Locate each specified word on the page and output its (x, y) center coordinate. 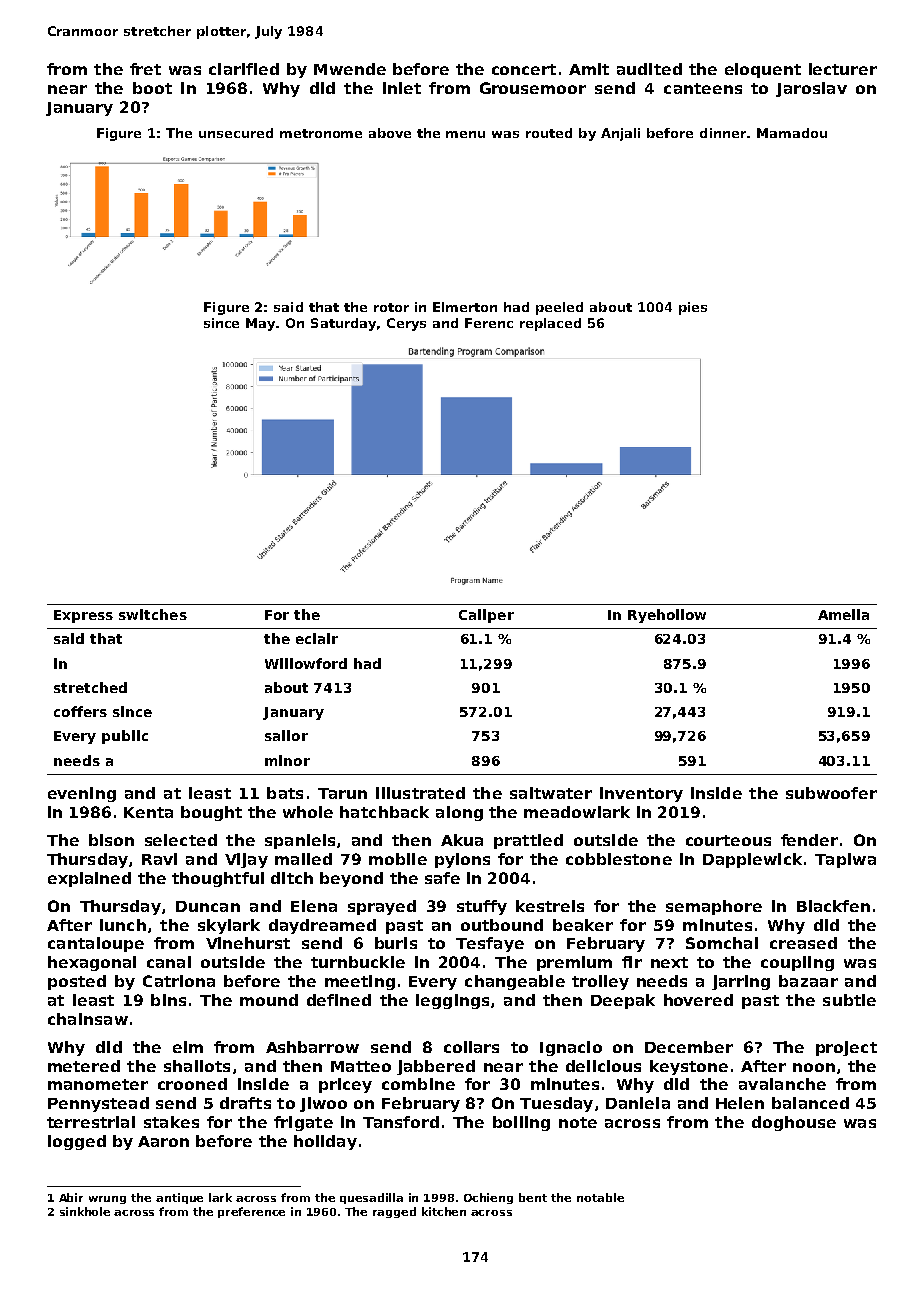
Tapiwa (845, 860)
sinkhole (85, 1211)
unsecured (236, 133)
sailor (286, 735)
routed (549, 133)
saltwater (551, 793)
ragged (394, 1212)
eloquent (763, 70)
